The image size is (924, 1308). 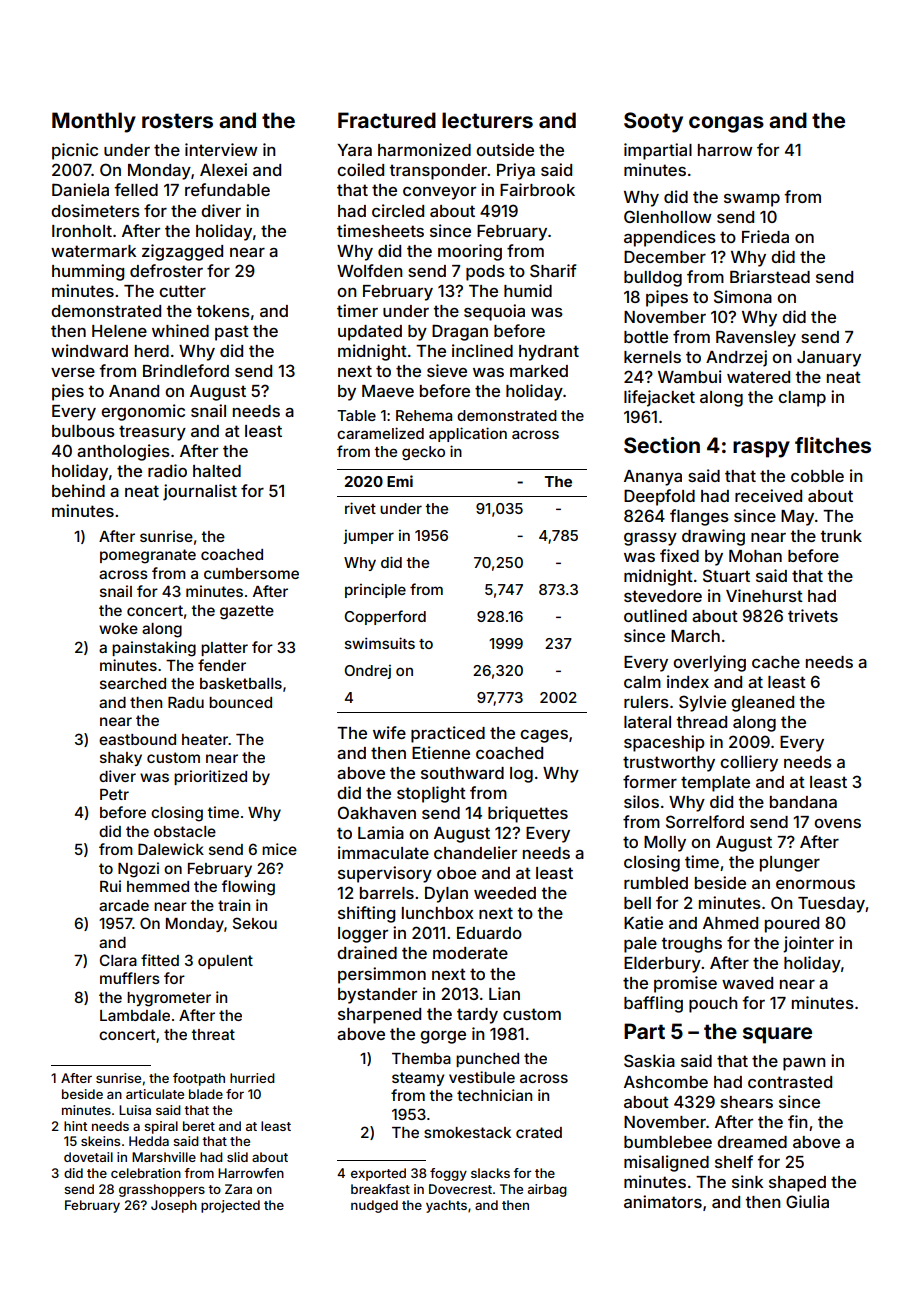 What do you see at coordinates (114, 794) in the page?
I see `Petr` at bounding box center [114, 794].
